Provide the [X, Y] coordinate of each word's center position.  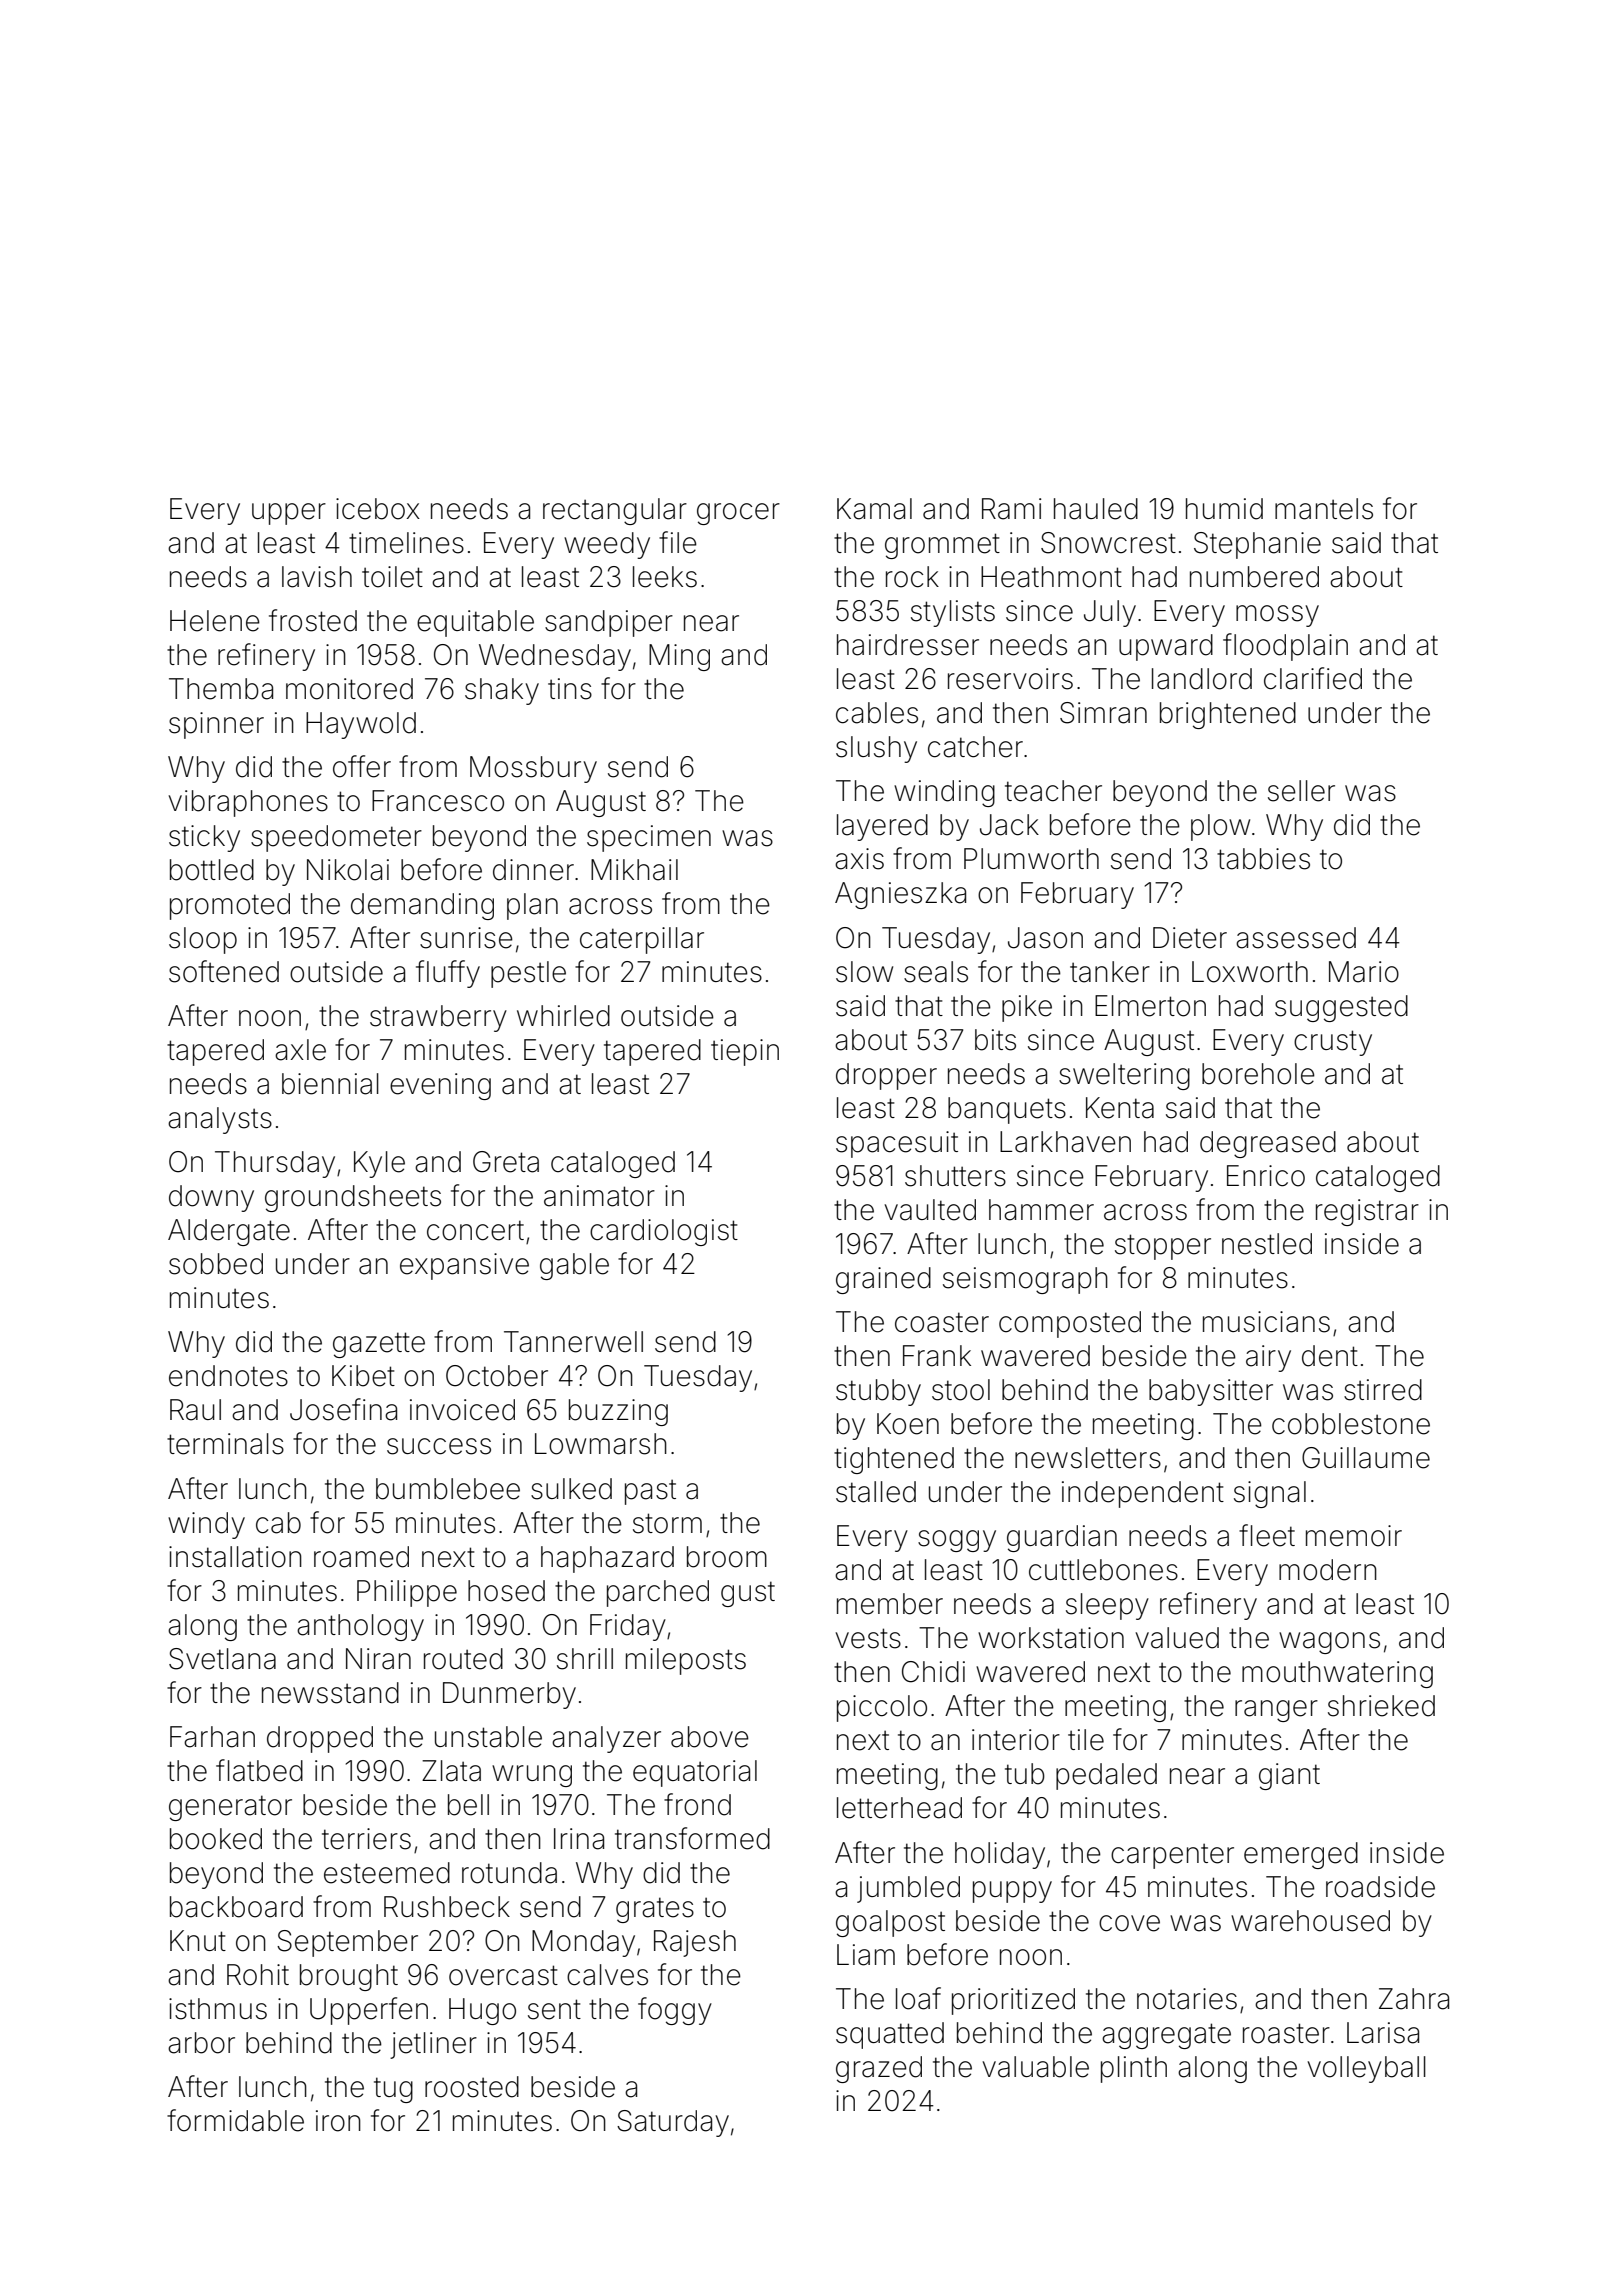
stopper [1163, 1247]
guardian [1062, 1538]
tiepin [745, 1052]
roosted [472, 2087]
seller [1301, 791]
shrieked [1381, 1706]
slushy [876, 749]
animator [599, 1196]
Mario [1364, 972]
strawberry [438, 1018]
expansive [464, 1266]
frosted [313, 620]
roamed [361, 1557]
